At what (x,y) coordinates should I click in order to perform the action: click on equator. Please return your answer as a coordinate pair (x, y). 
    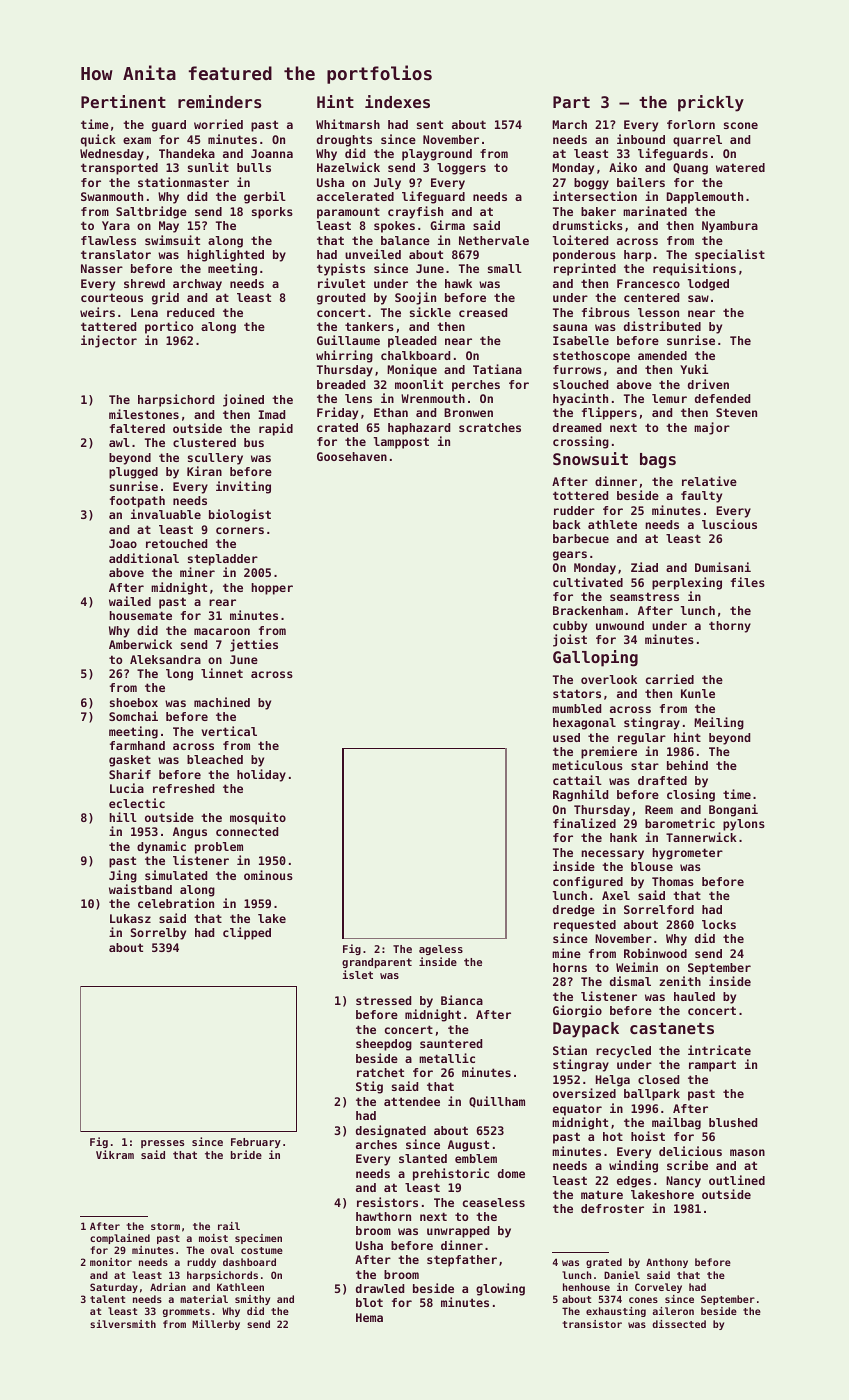
    Looking at the image, I should click on (577, 1110).
